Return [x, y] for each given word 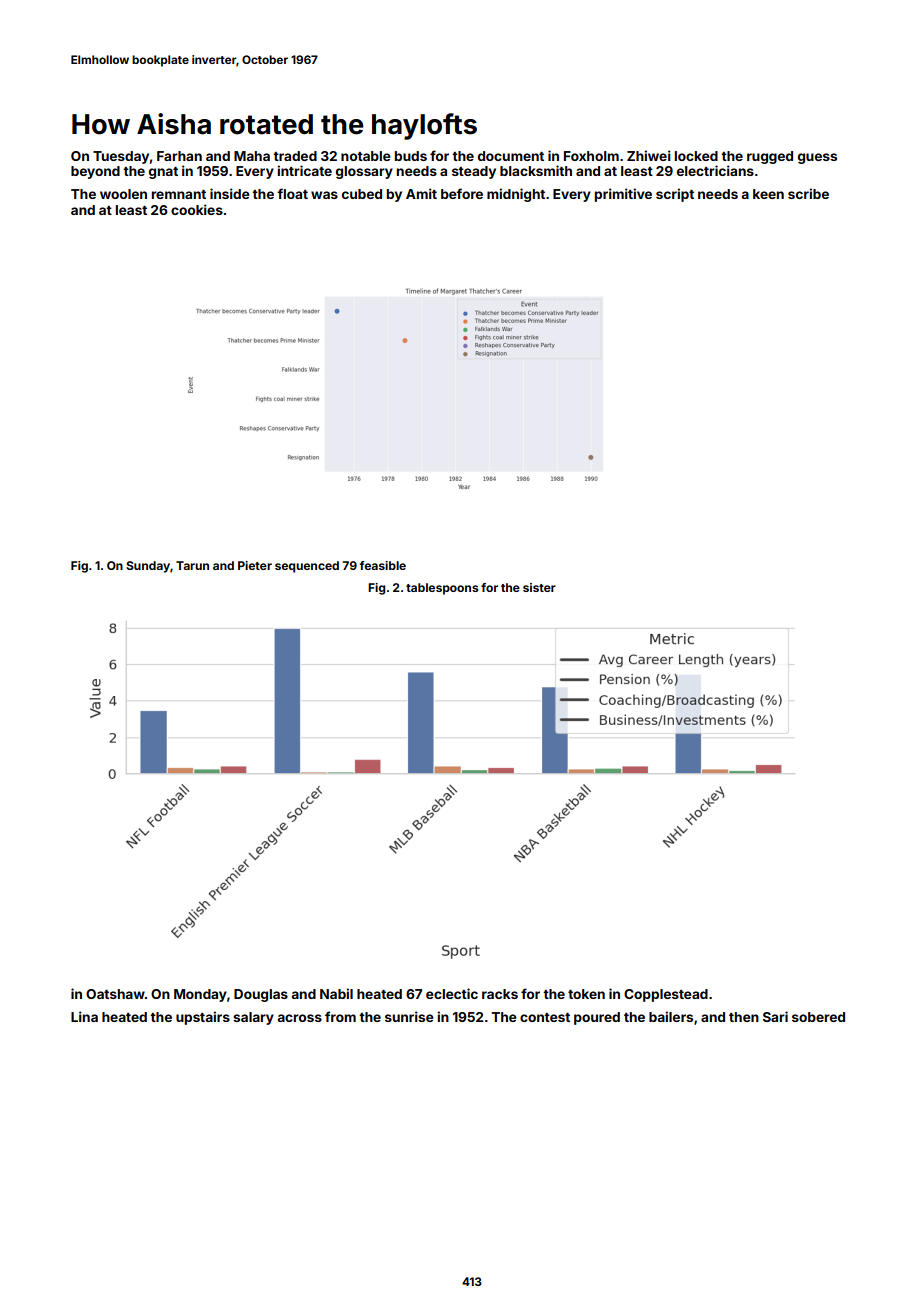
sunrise [409, 1016]
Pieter [255, 565]
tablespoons [442, 589]
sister [539, 587]
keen [768, 194]
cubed [362, 194]
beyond [95, 172]
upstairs [203, 1018]
